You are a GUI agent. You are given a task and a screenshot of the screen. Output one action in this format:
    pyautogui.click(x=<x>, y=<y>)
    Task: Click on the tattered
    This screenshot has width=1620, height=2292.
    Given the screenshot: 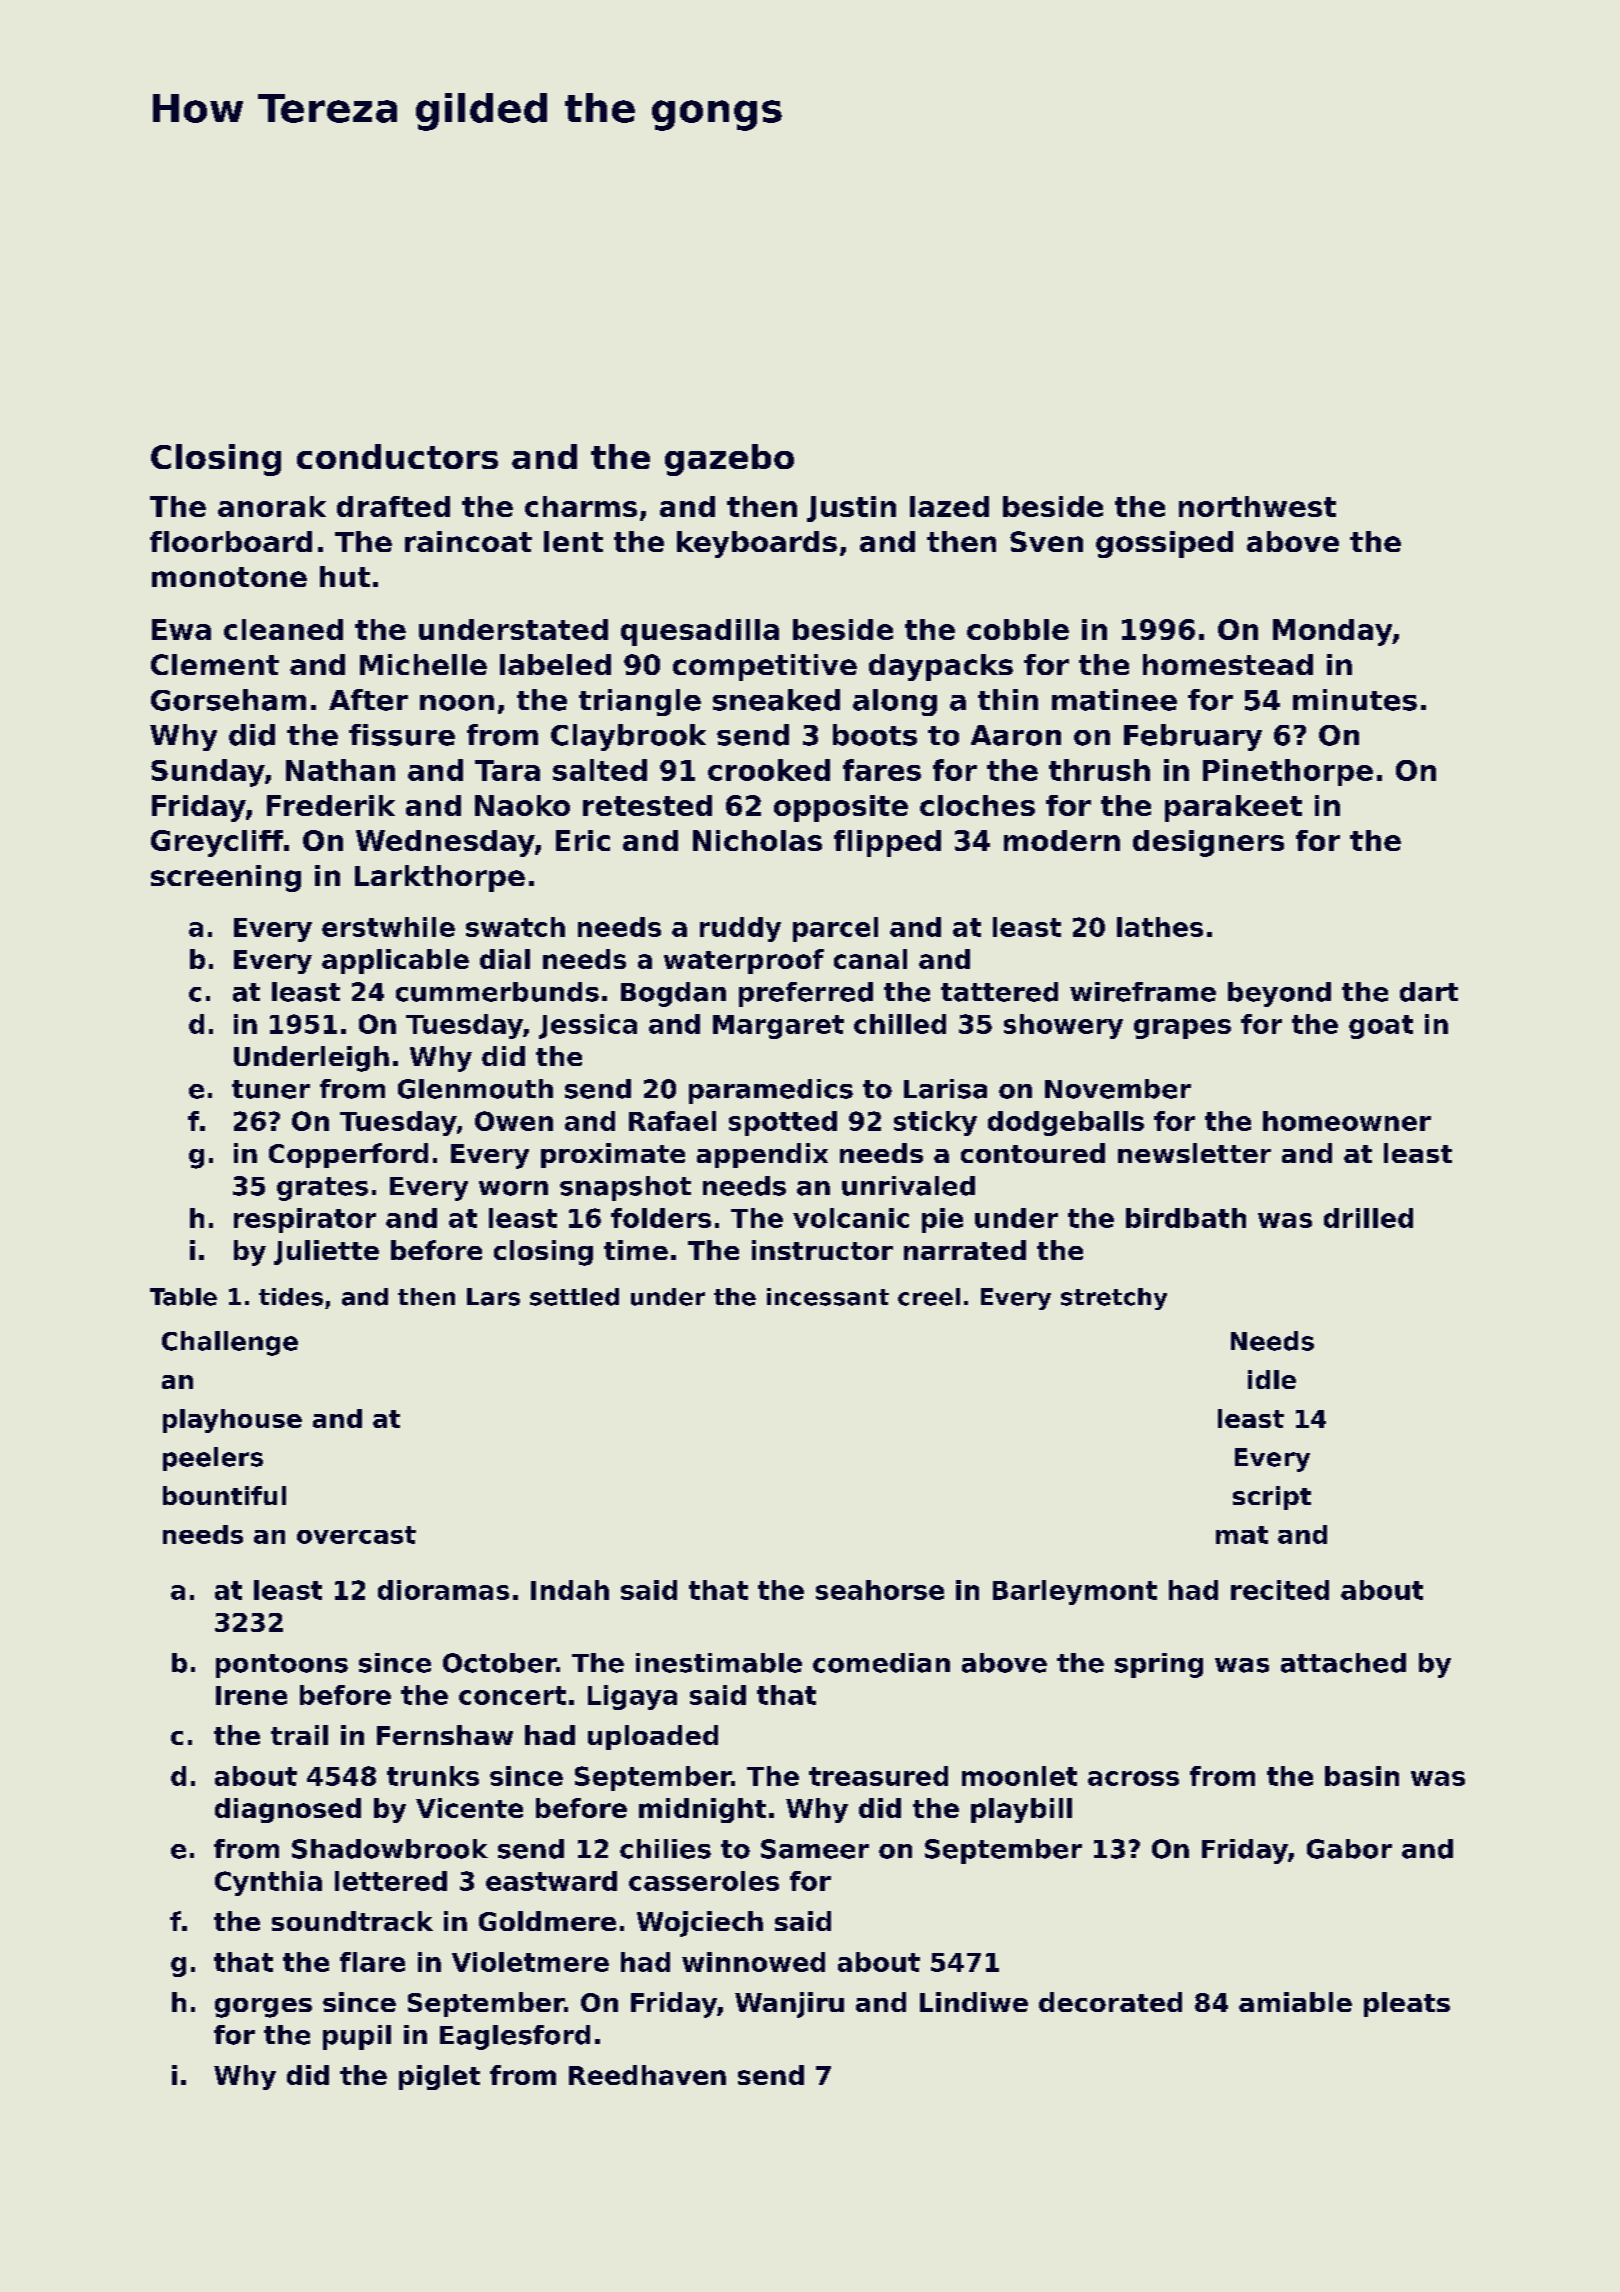 What is the action you would take?
    pyautogui.click(x=999, y=992)
